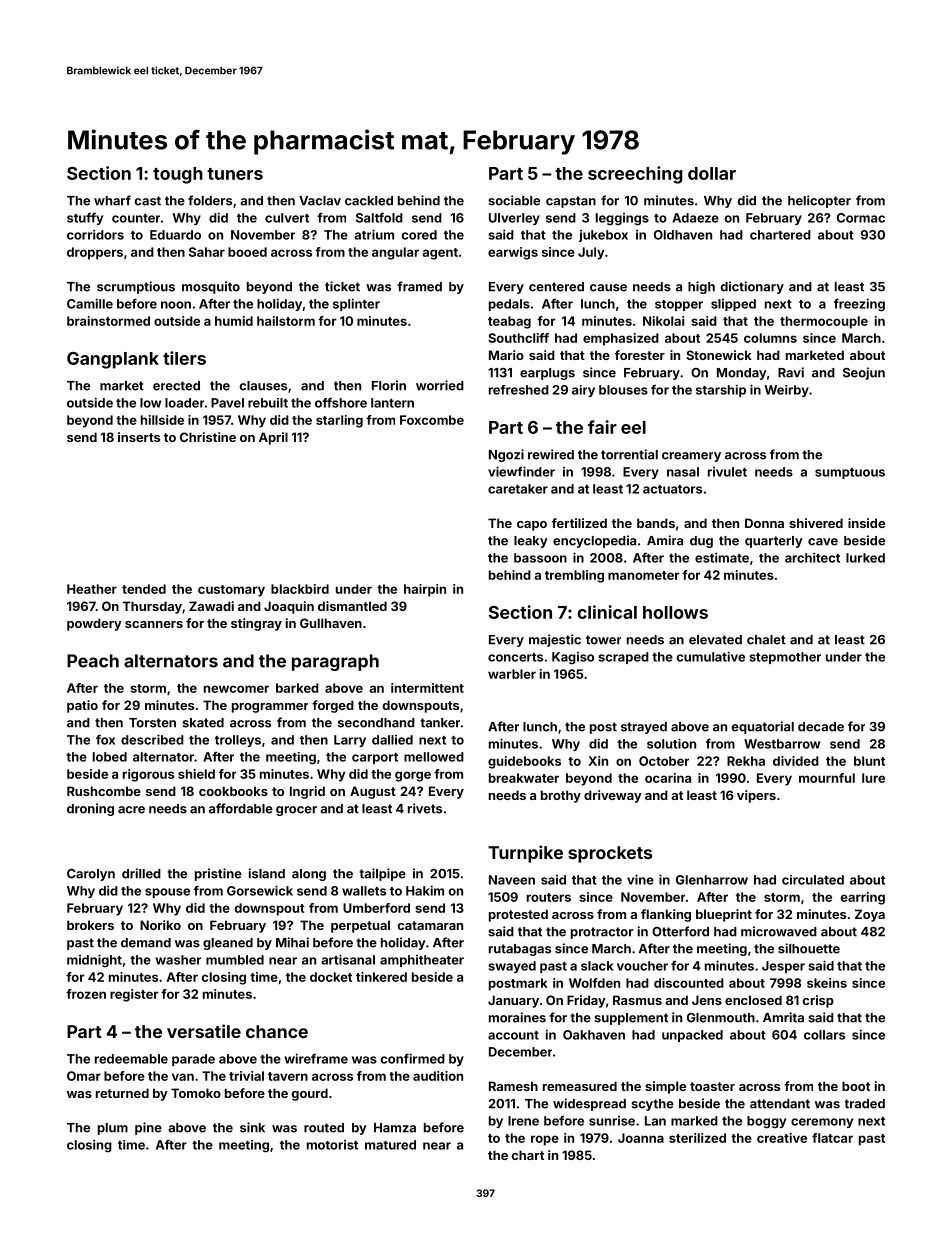  Describe the element at coordinates (256, 624) in the page. I see `stingray` at that location.
